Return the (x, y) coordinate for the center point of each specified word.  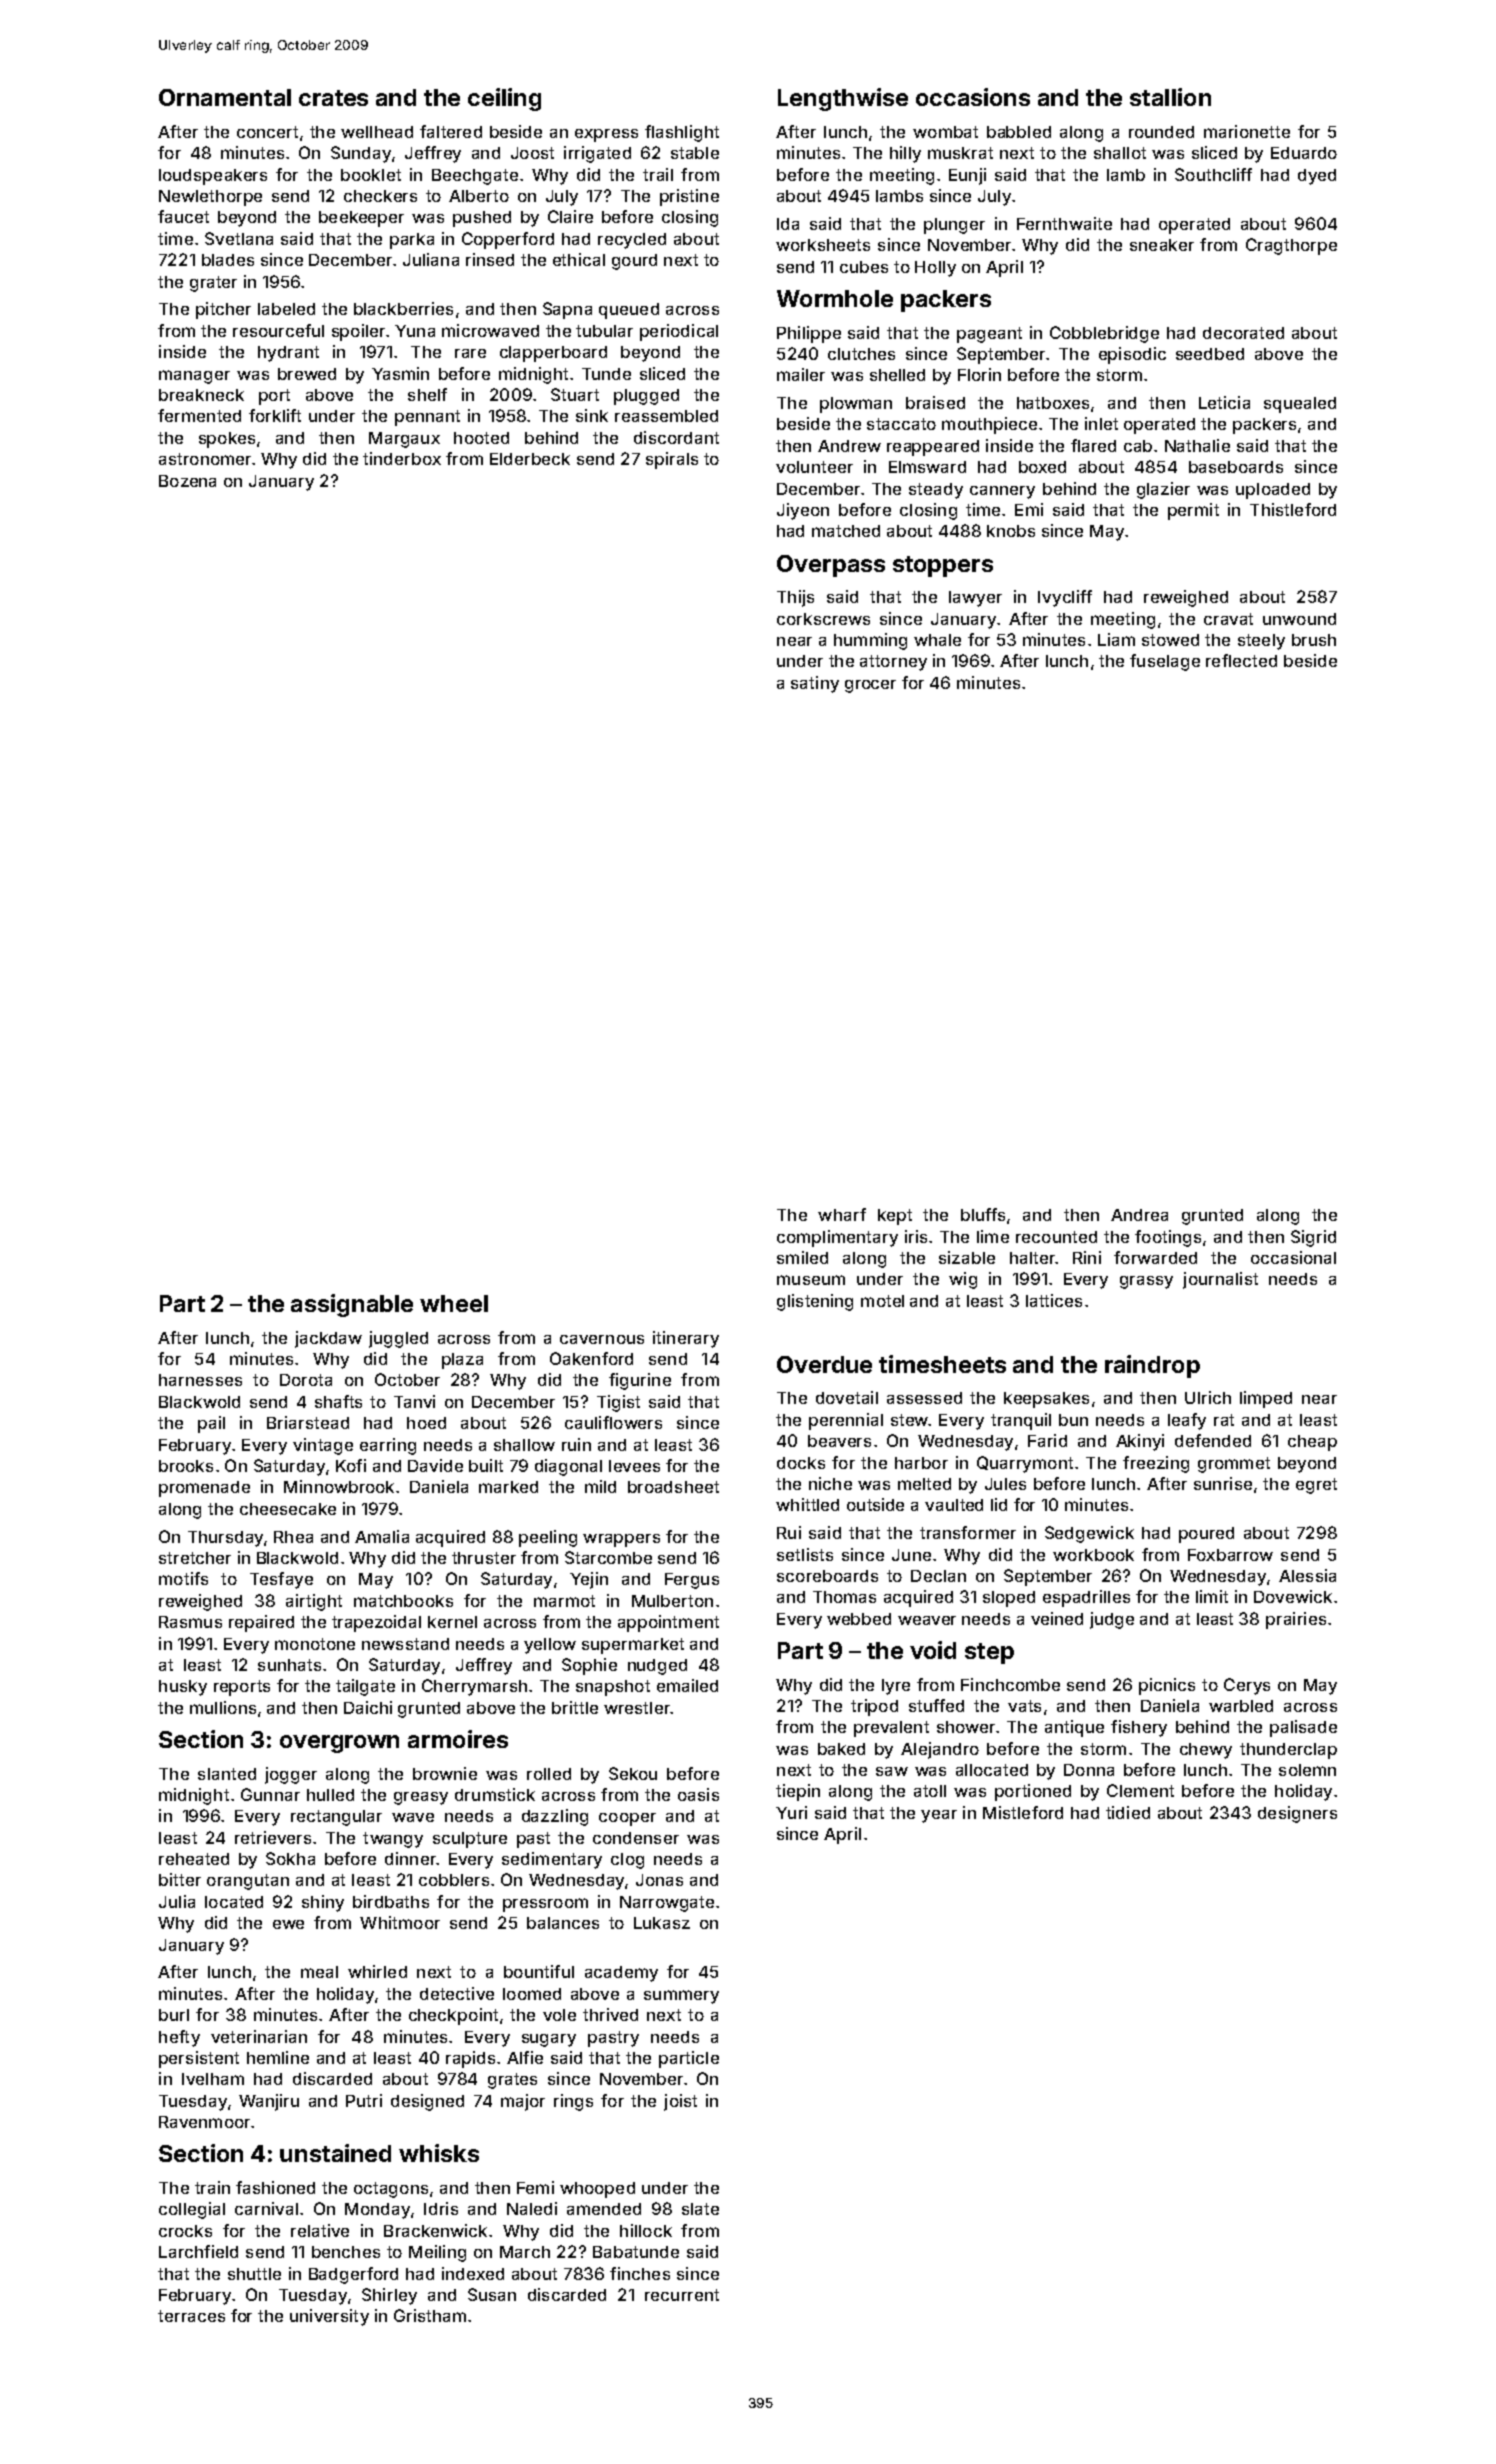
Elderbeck (530, 459)
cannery (1002, 492)
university (329, 2317)
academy (621, 1974)
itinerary (686, 1339)
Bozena (187, 481)
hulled (330, 1795)
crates (333, 98)
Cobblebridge (1104, 334)
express (606, 135)
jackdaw (328, 1339)
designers (1297, 1814)
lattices (1054, 1300)
